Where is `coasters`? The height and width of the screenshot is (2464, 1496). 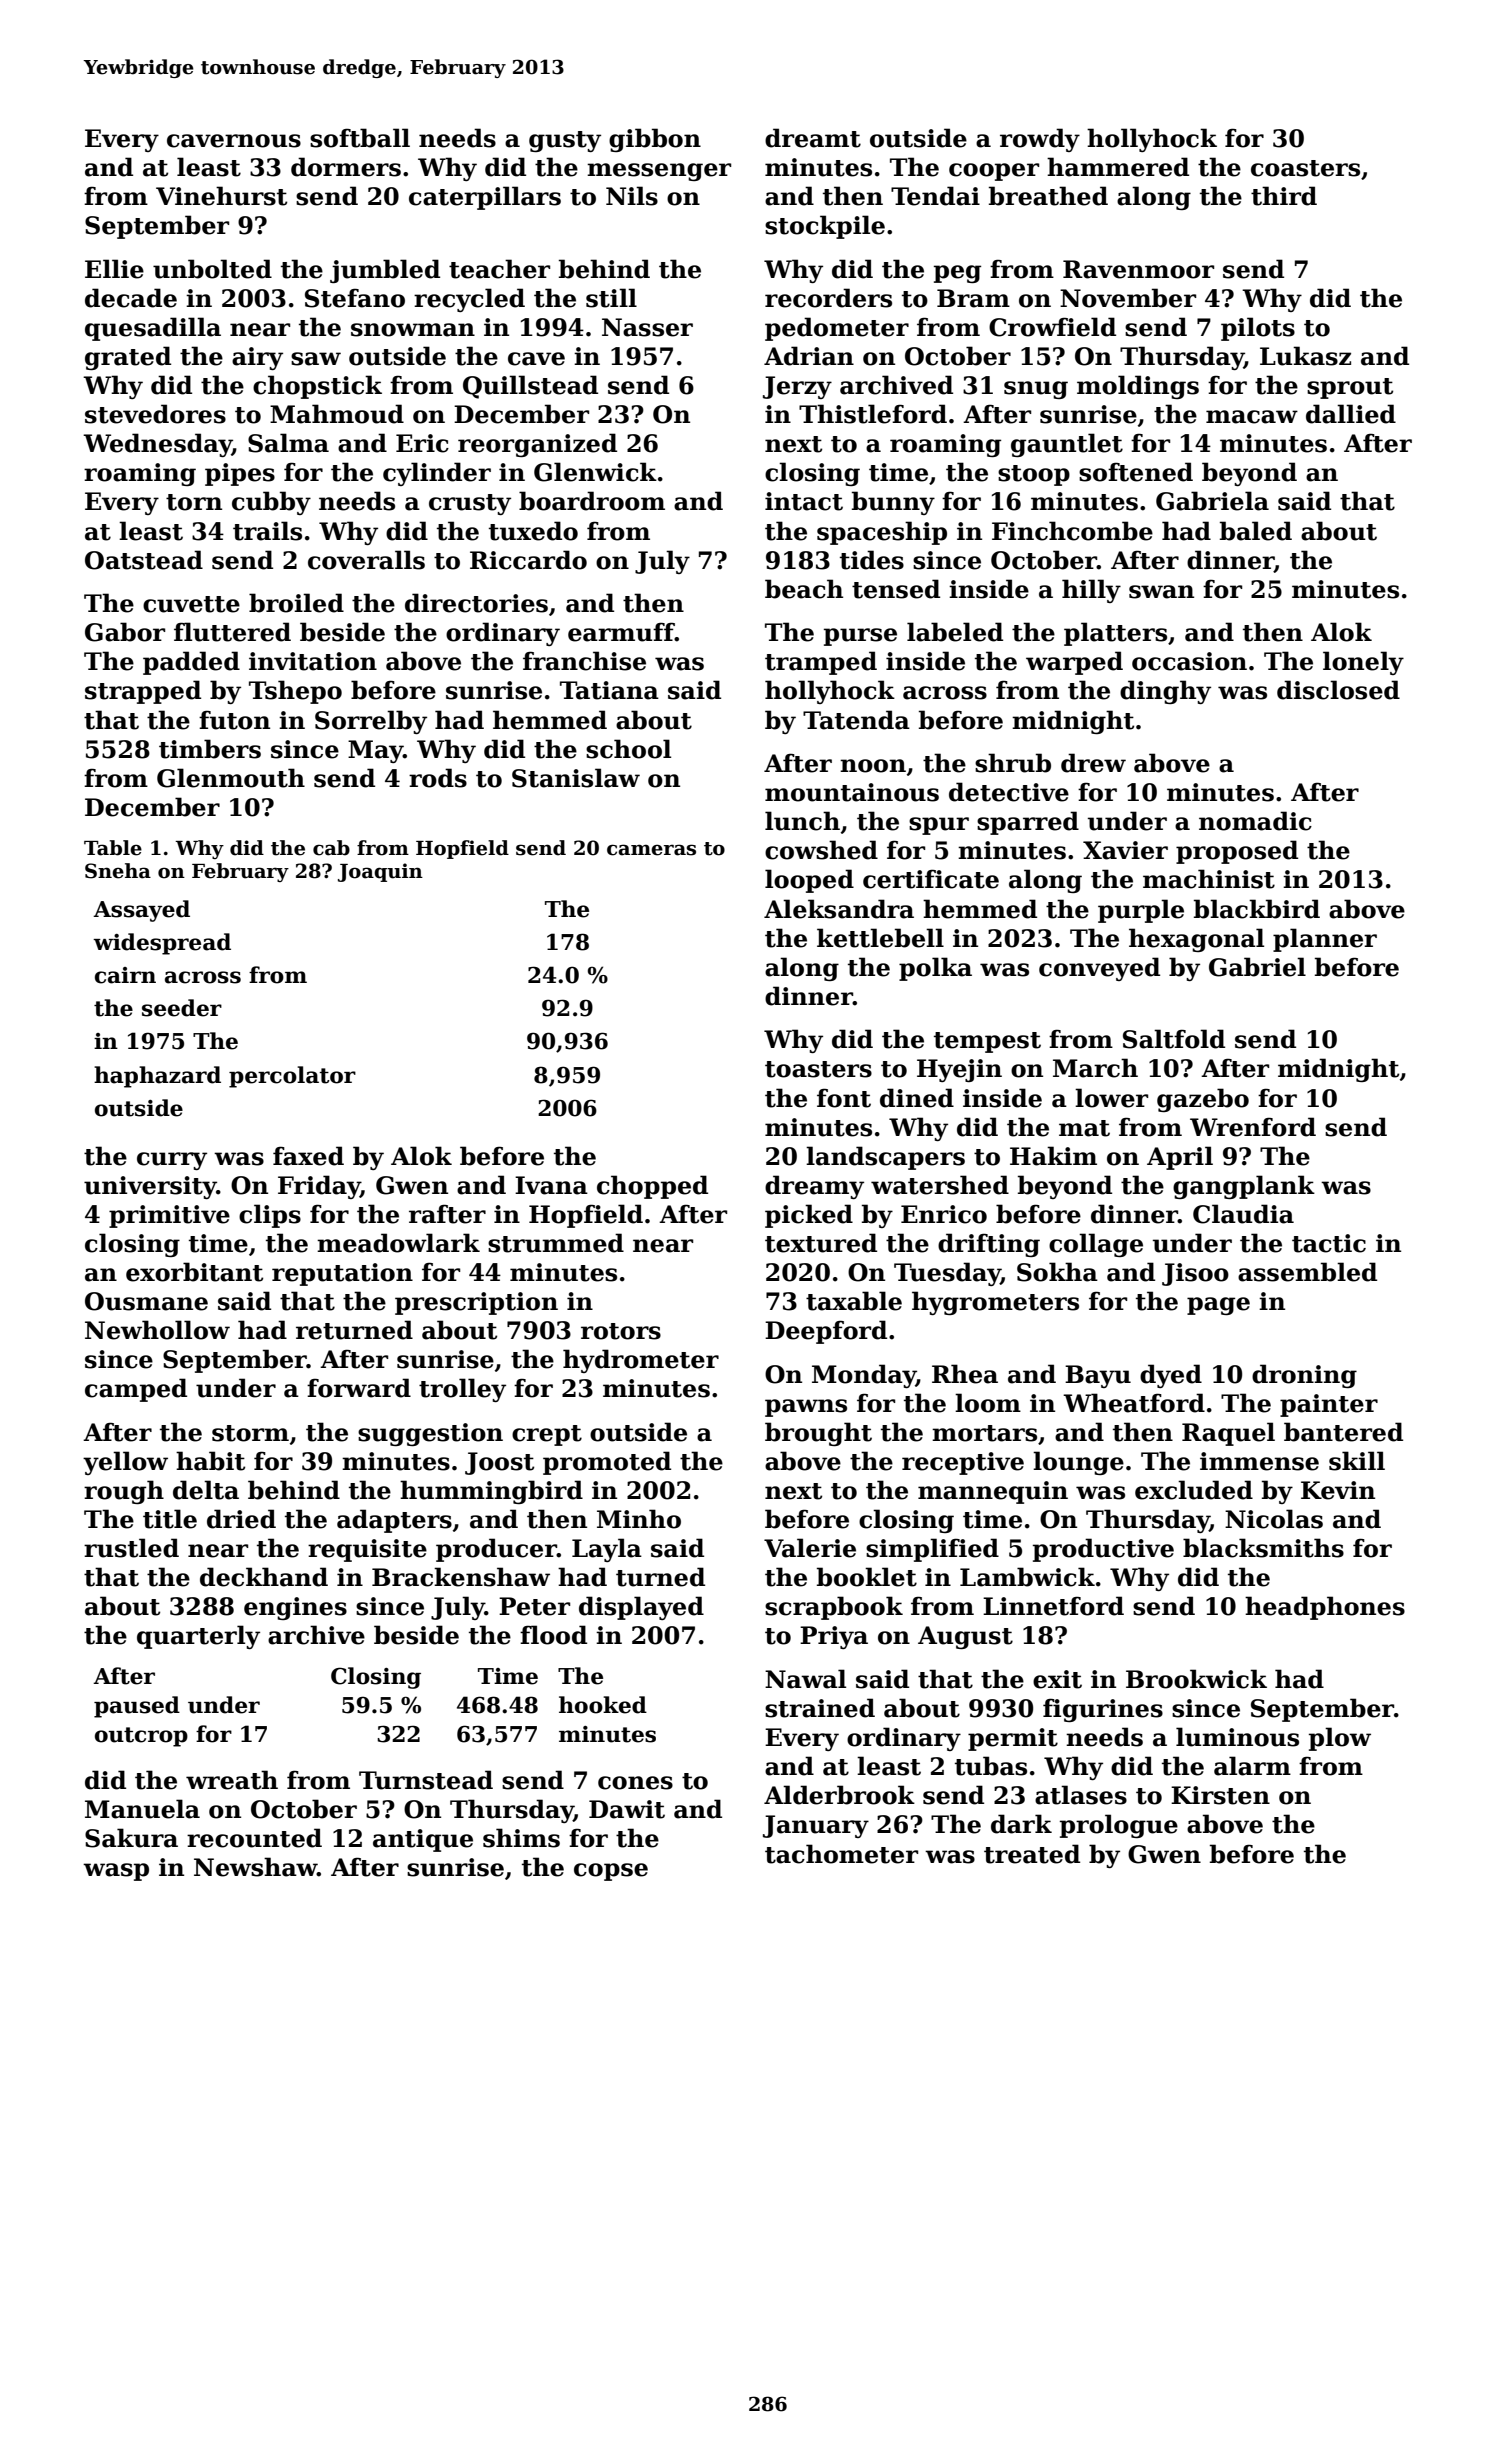 coasters is located at coordinates (1305, 168).
